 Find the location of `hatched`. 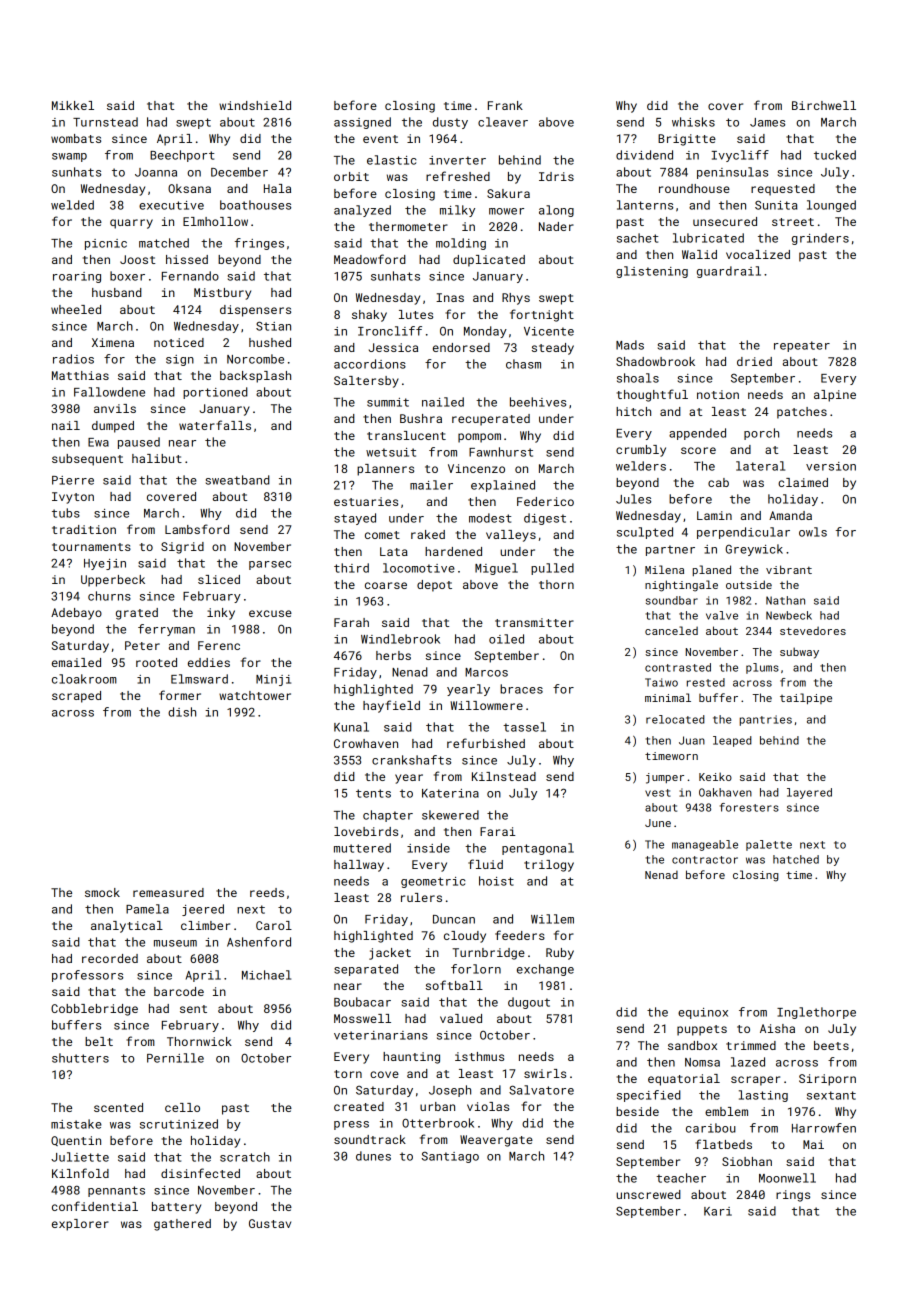

hatched is located at coordinates (796, 859).
